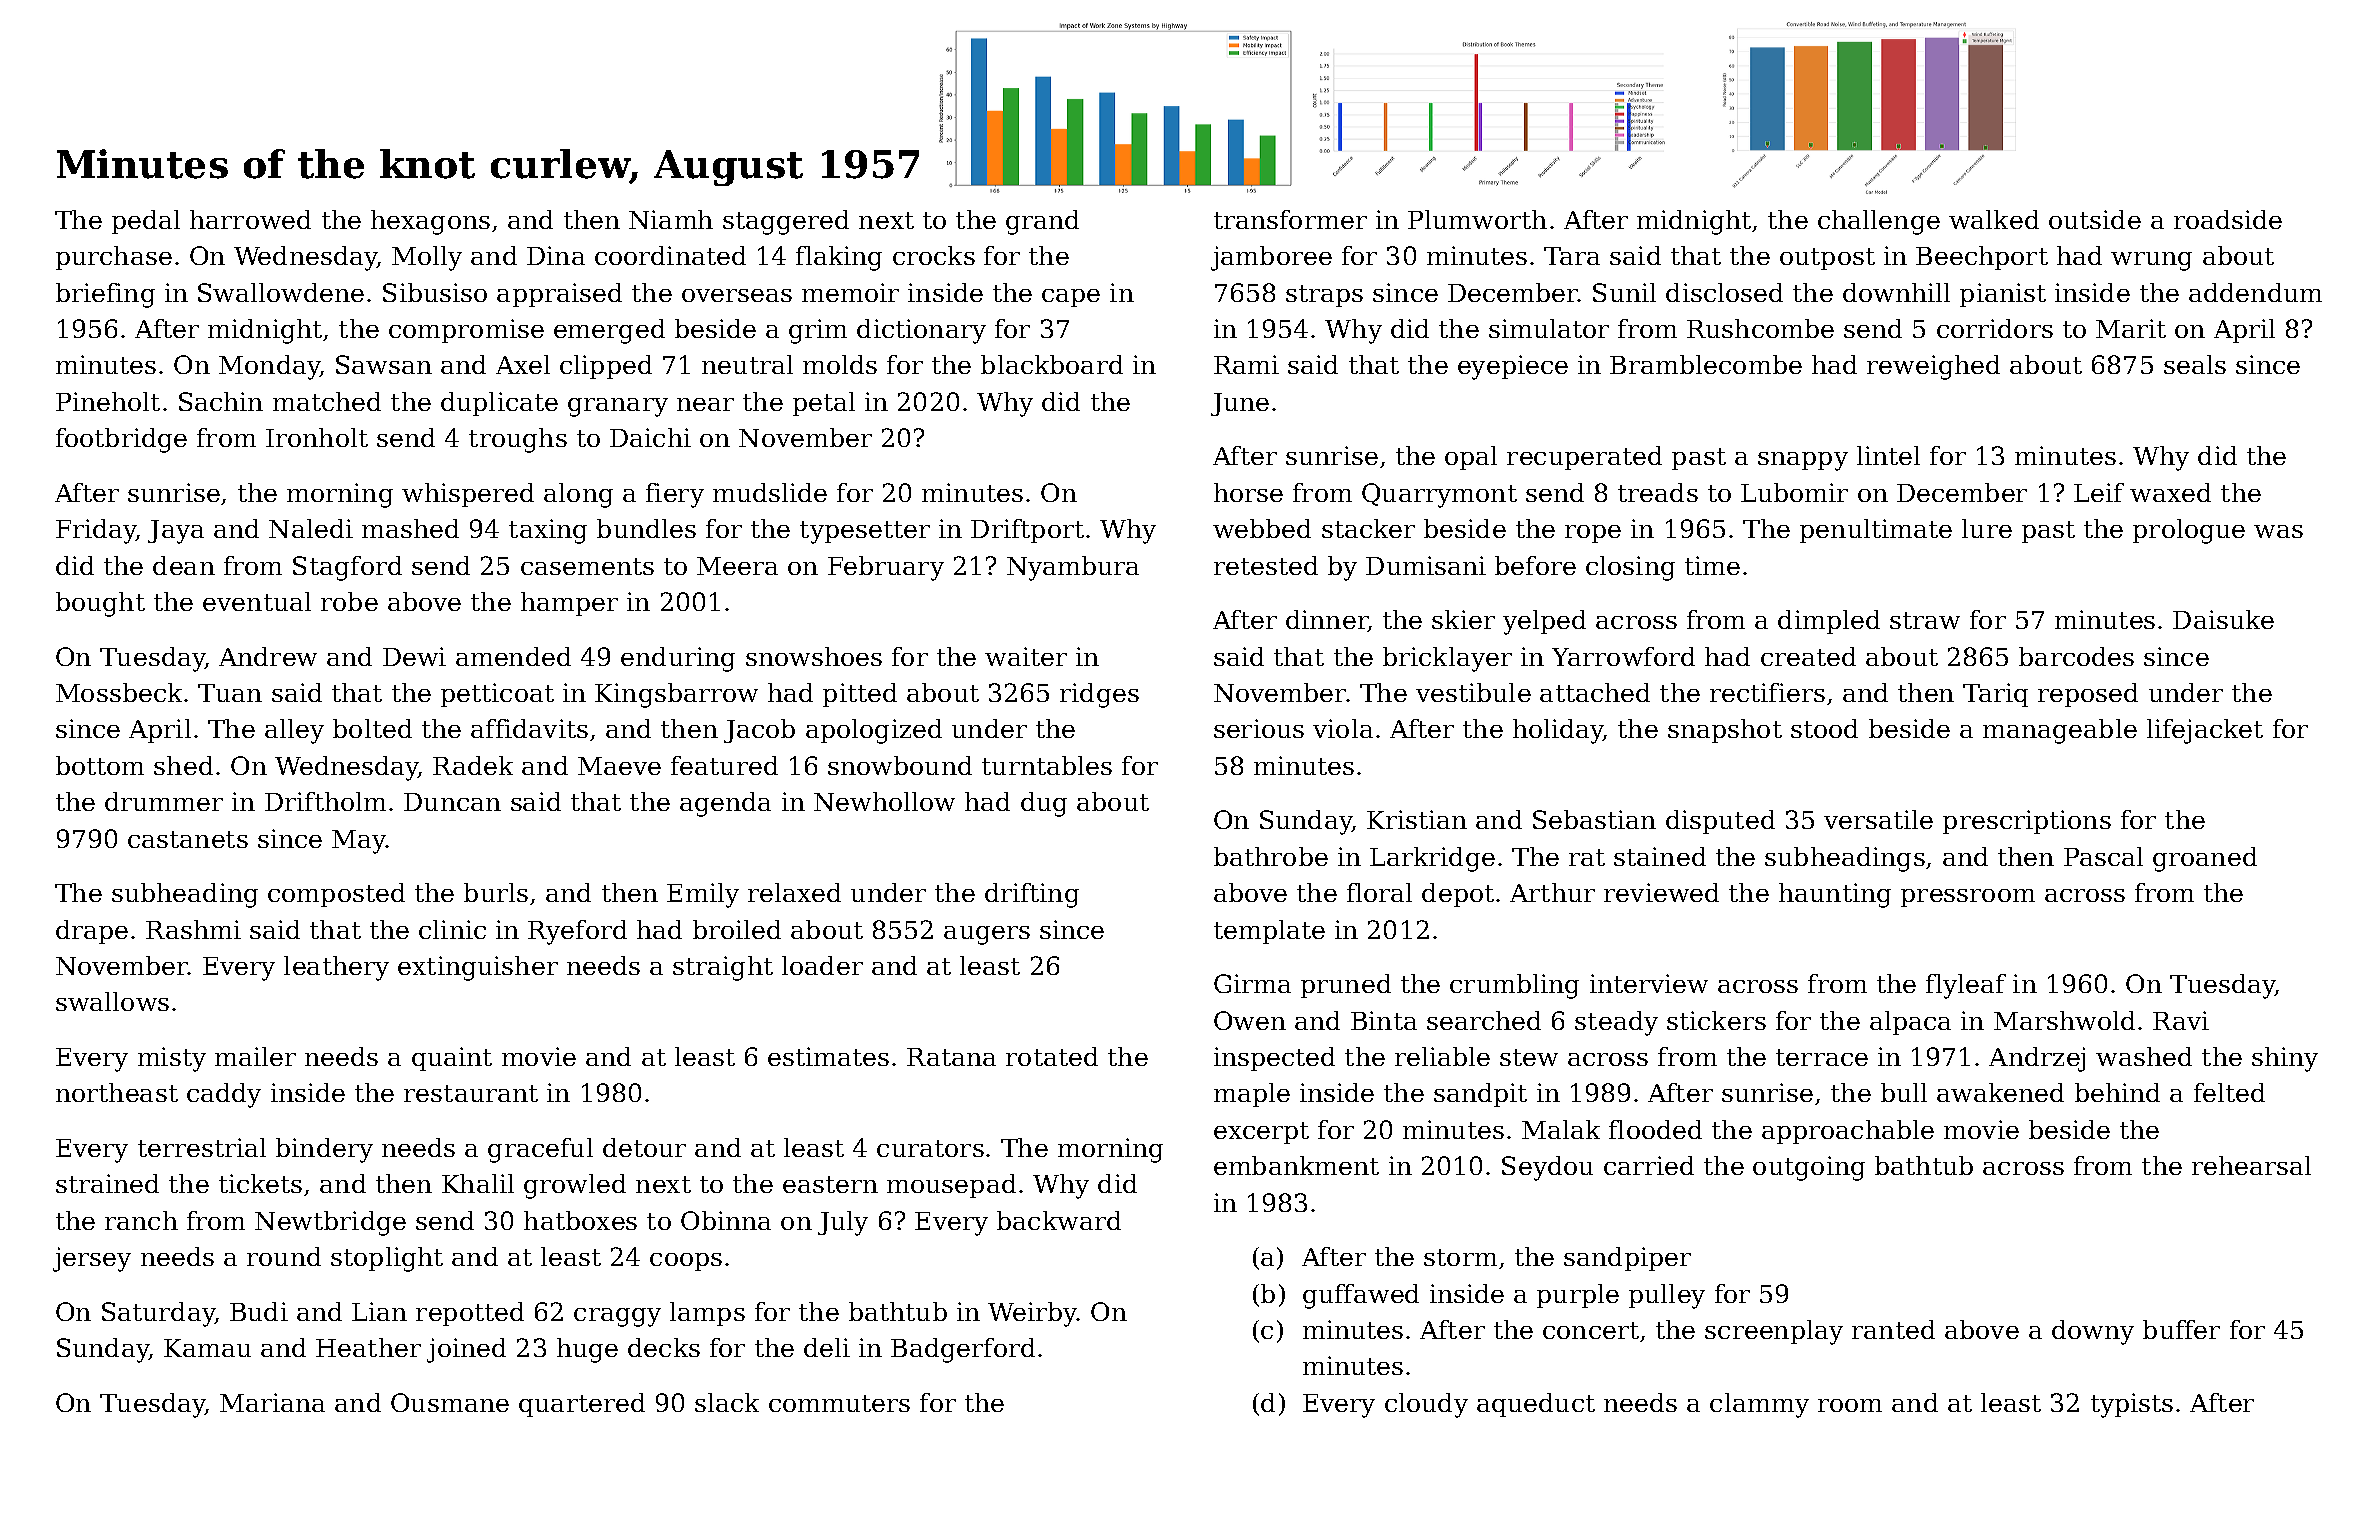  I want to click on northeast, so click(117, 1092).
